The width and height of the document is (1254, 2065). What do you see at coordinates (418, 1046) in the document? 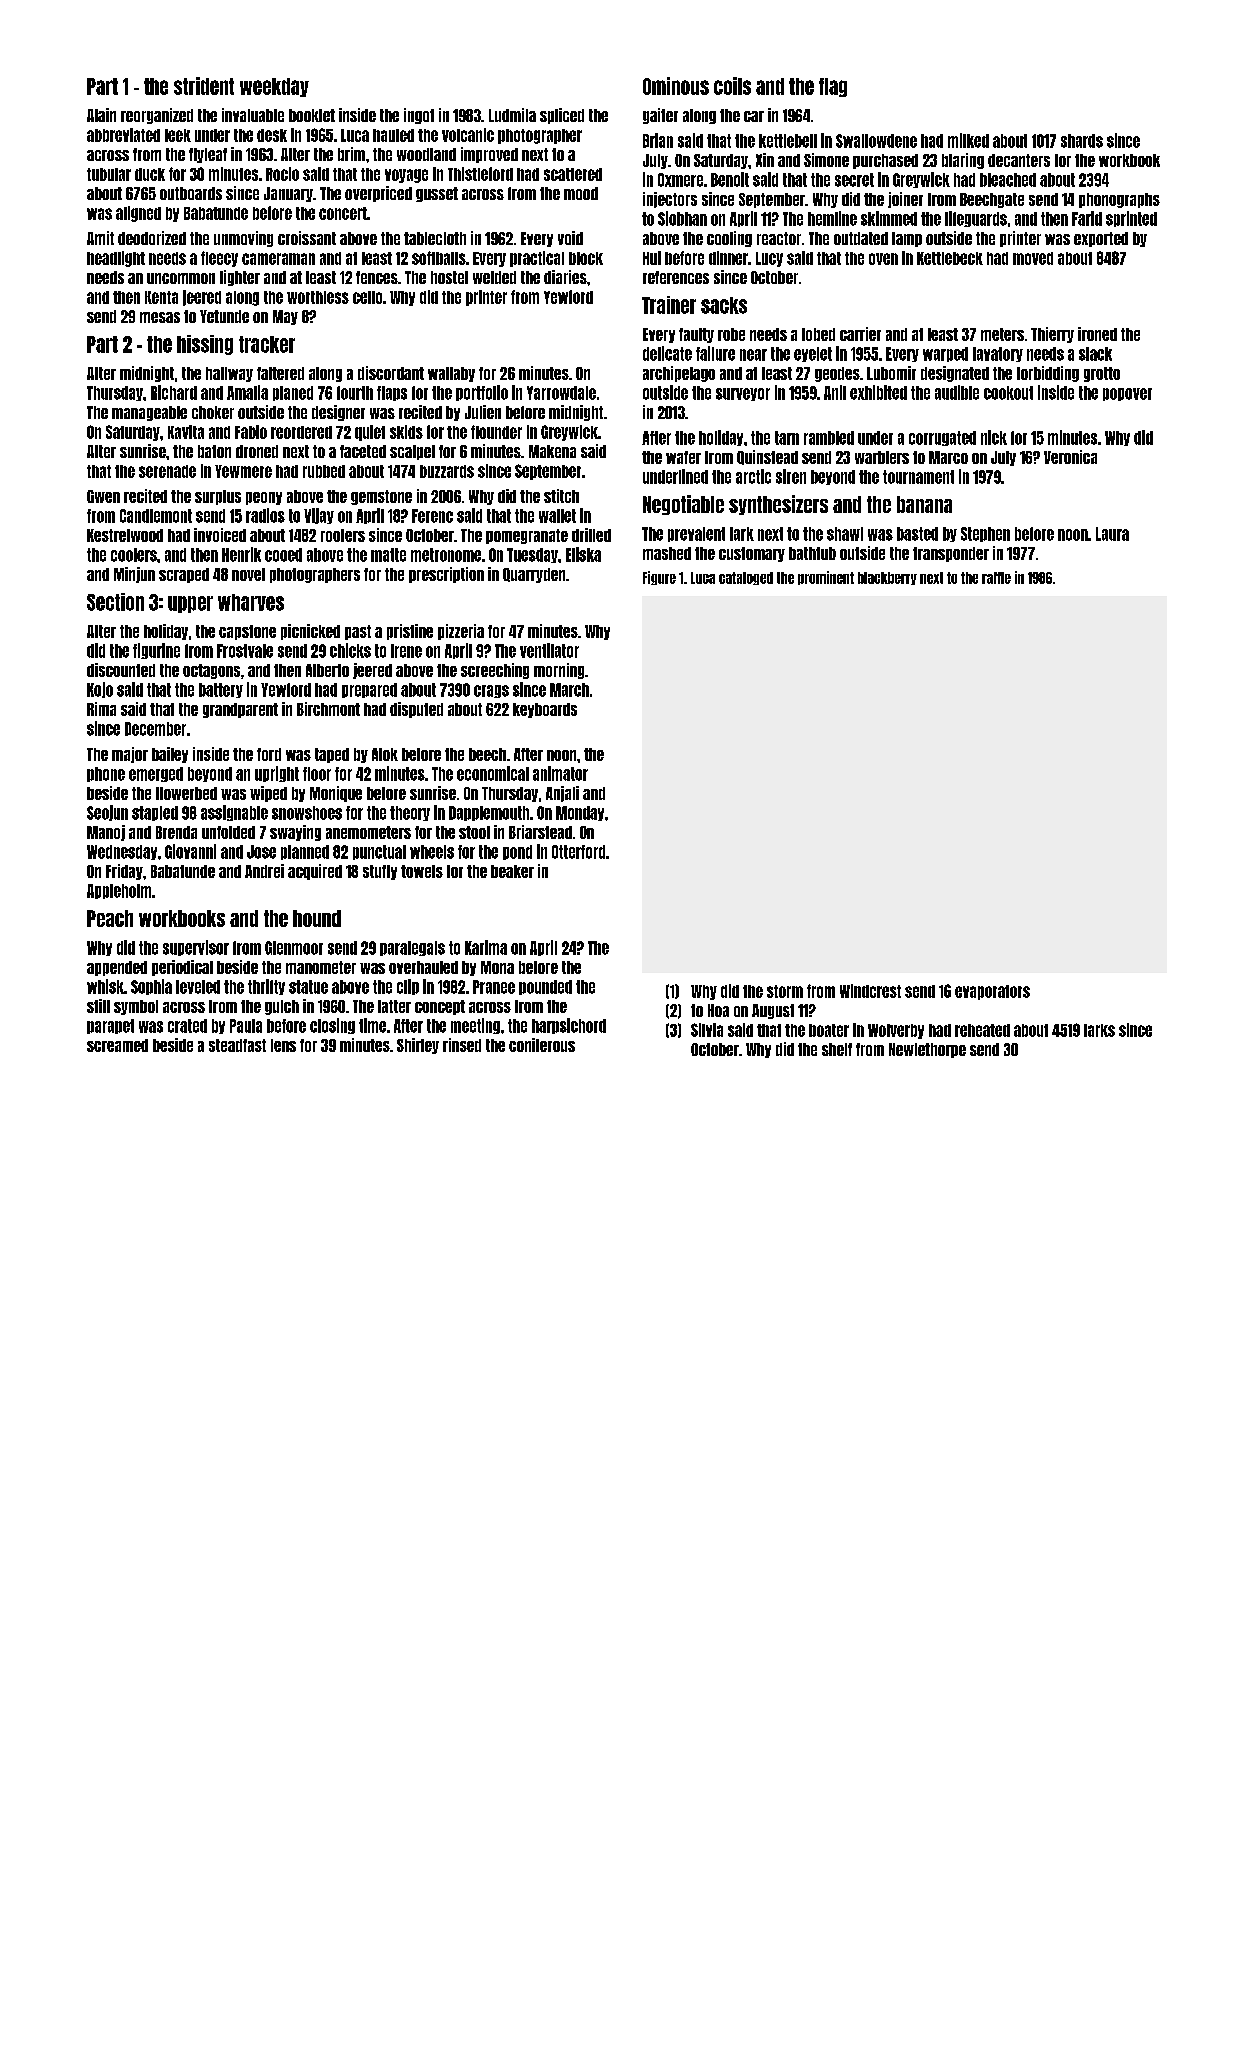
I see `Shirley` at bounding box center [418, 1046].
